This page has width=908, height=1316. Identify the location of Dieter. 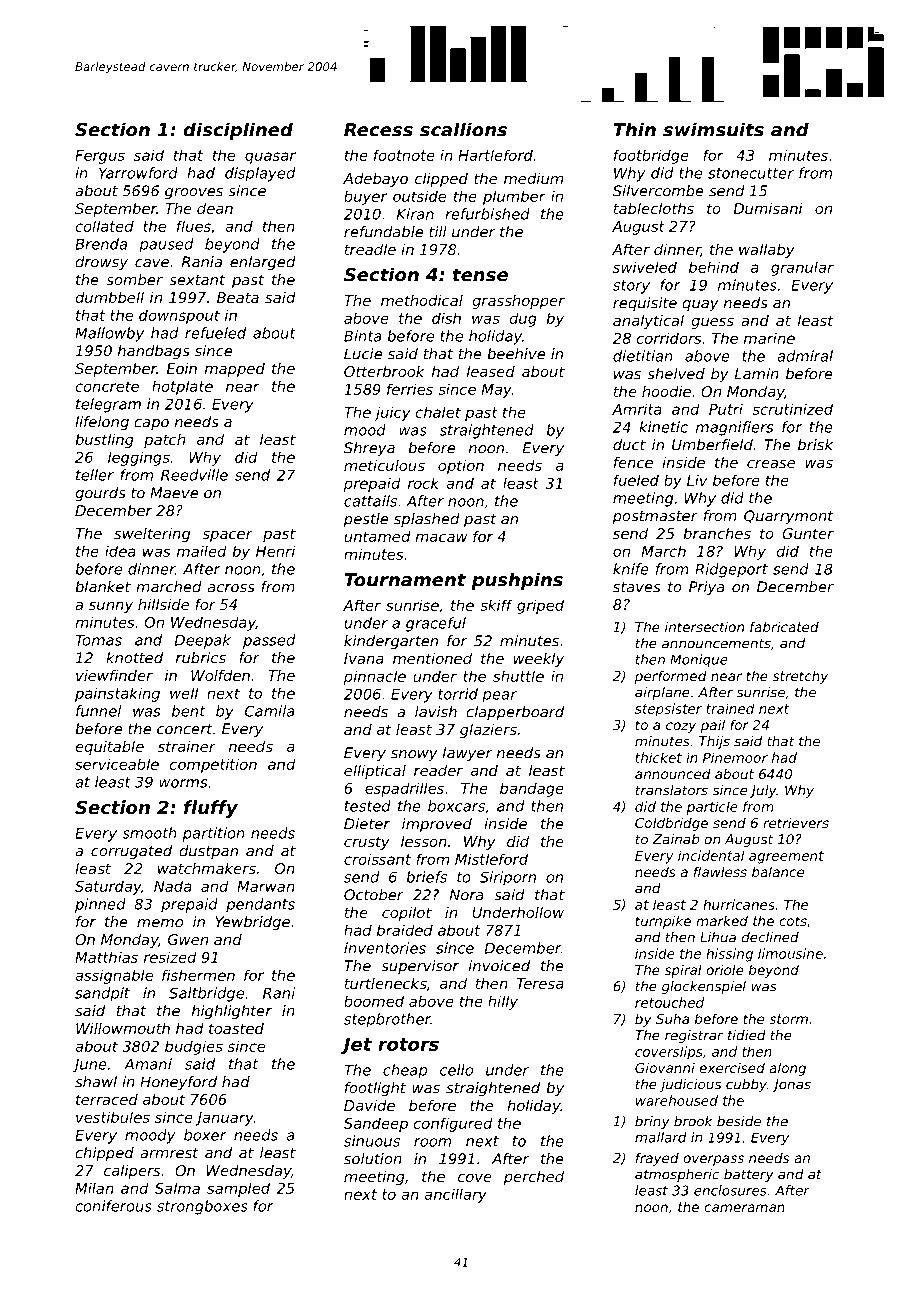
(367, 824).
